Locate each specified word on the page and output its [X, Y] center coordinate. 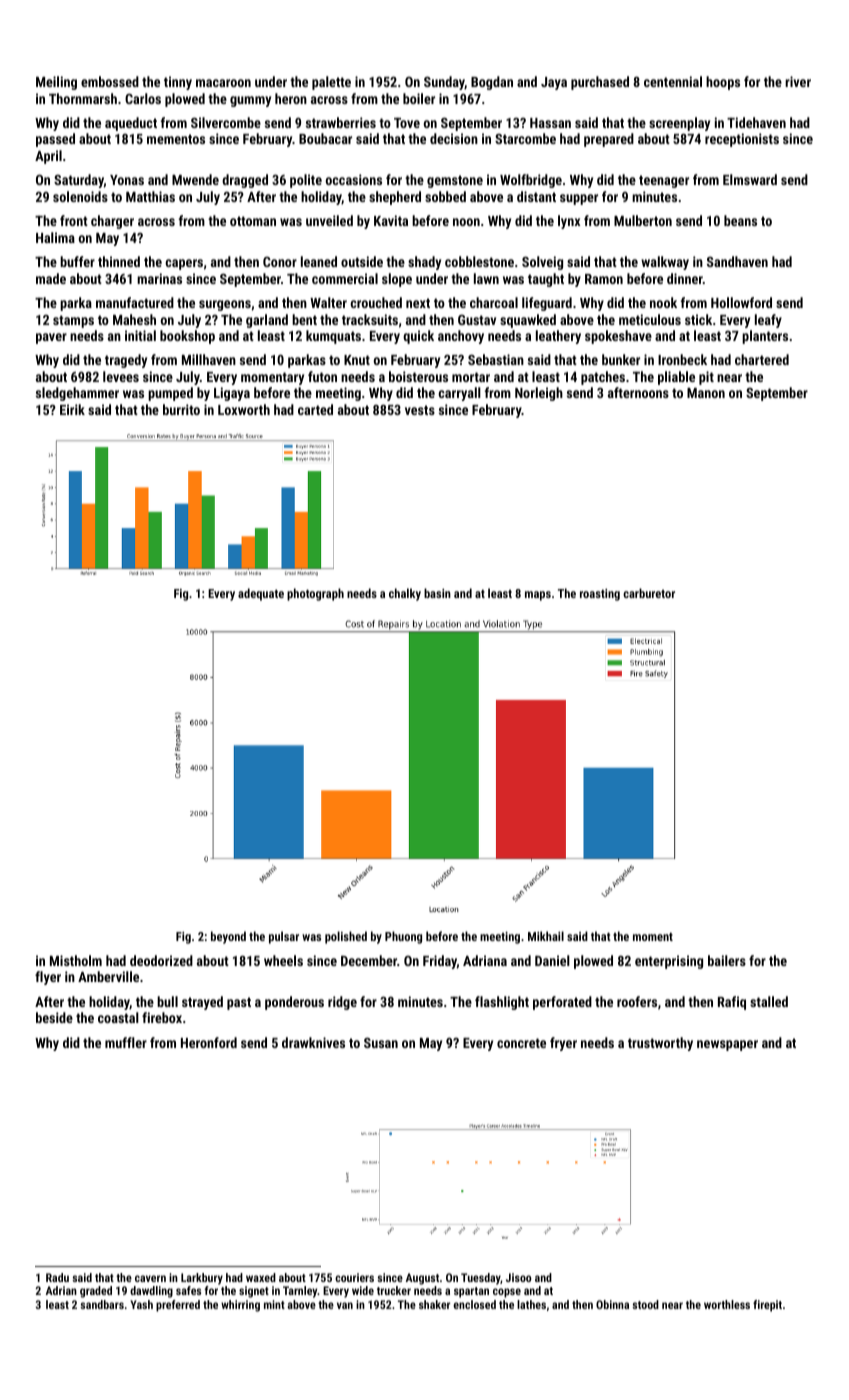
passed [55, 140]
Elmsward [750, 179]
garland [267, 321]
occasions [354, 179]
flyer [48, 978]
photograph [315, 594]
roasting [600, 595]
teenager [664, 181]
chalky [405, 594]
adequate [261, 594]
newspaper [727, 1045]
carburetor [649, 593]
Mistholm [76, 960]
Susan [381, 1042]
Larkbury [202, 1279]
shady [424, 263]
